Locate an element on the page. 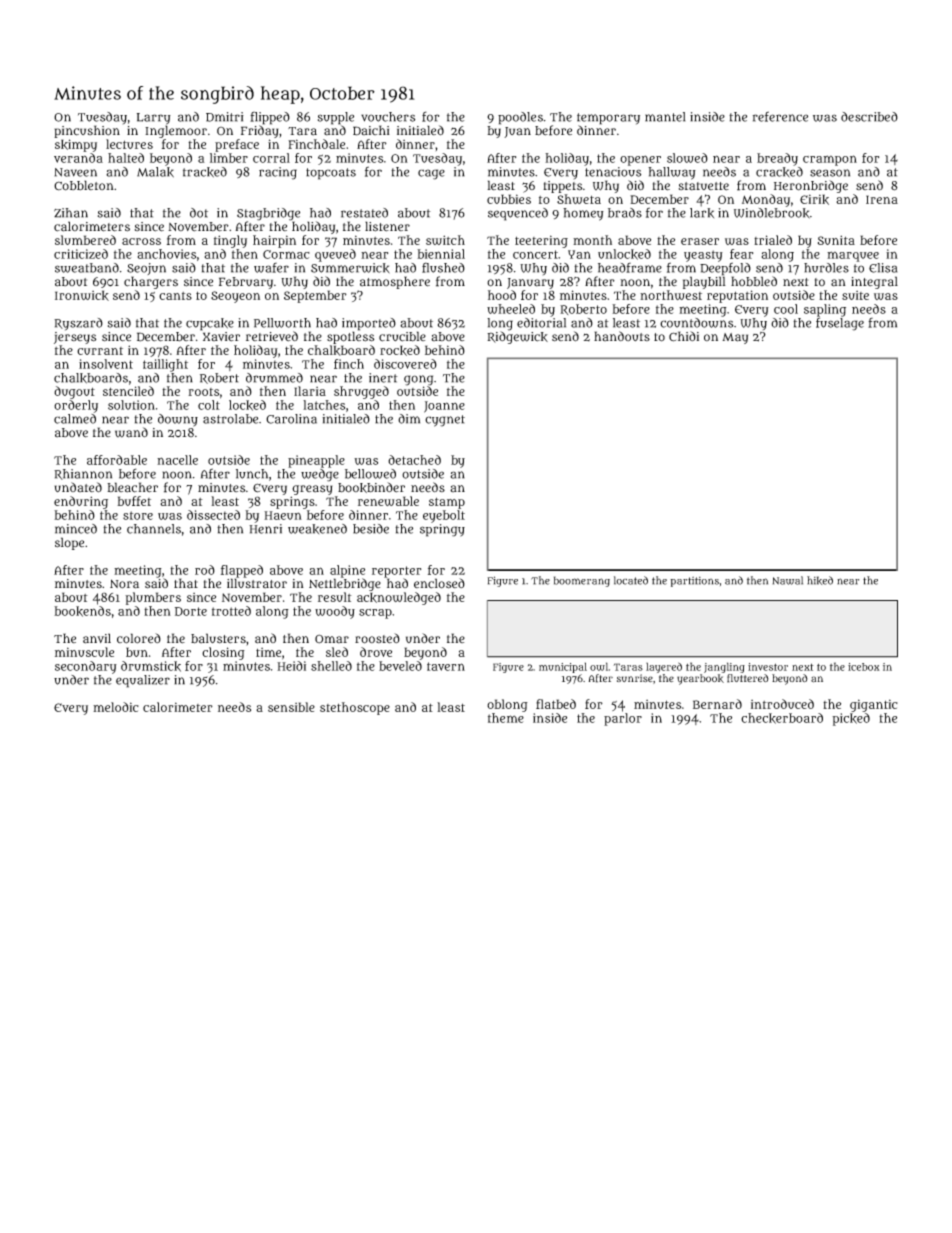  tippets is located at coordinates (562, 187).
